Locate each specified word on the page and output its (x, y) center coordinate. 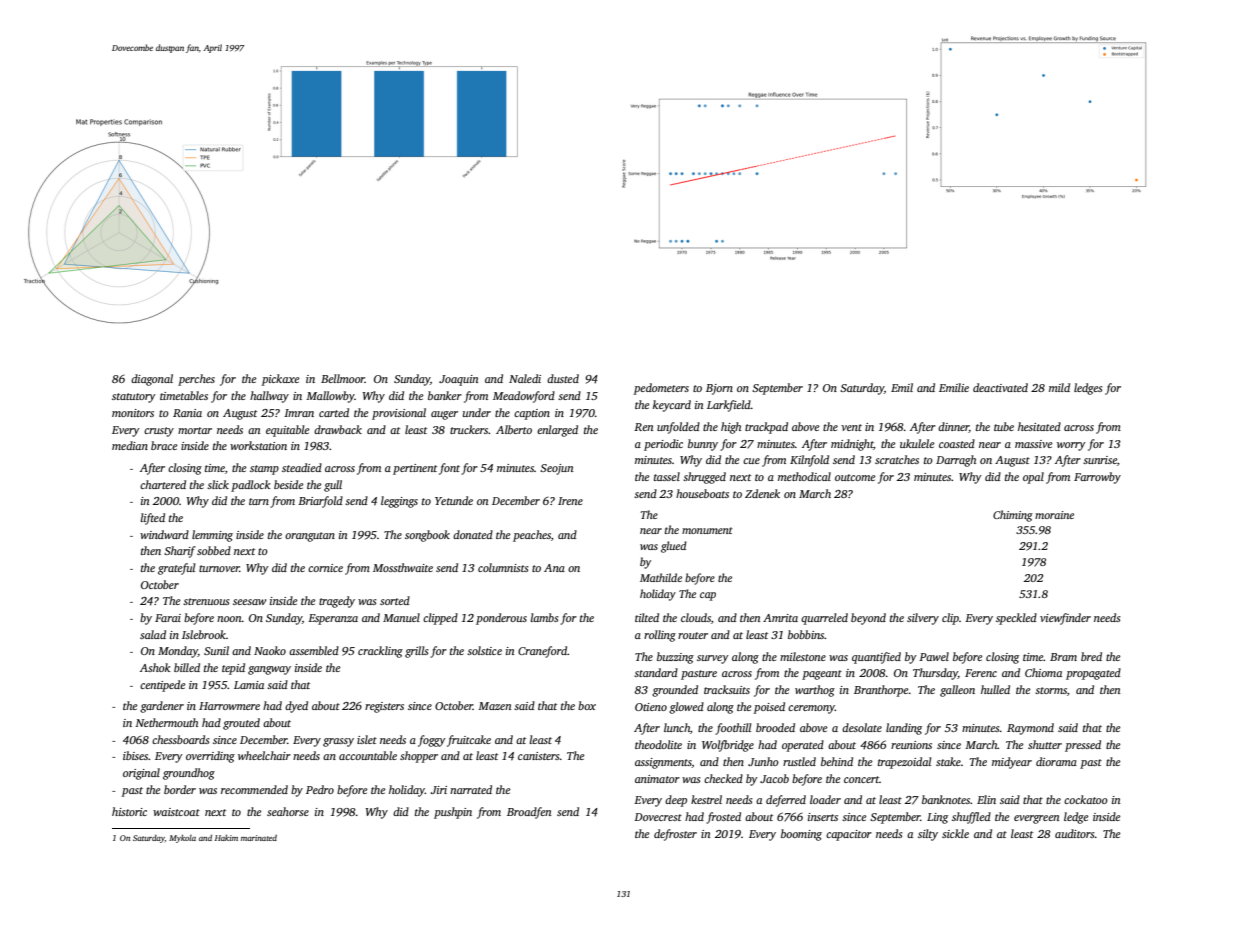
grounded (675, 691)
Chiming (1013, 516)
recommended (254, 789)
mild (1059, 387)
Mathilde (661, 577)
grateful (176, 569)
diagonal (152, 380)
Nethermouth (166, 722)
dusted (563, 378)
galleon (957, 691)
